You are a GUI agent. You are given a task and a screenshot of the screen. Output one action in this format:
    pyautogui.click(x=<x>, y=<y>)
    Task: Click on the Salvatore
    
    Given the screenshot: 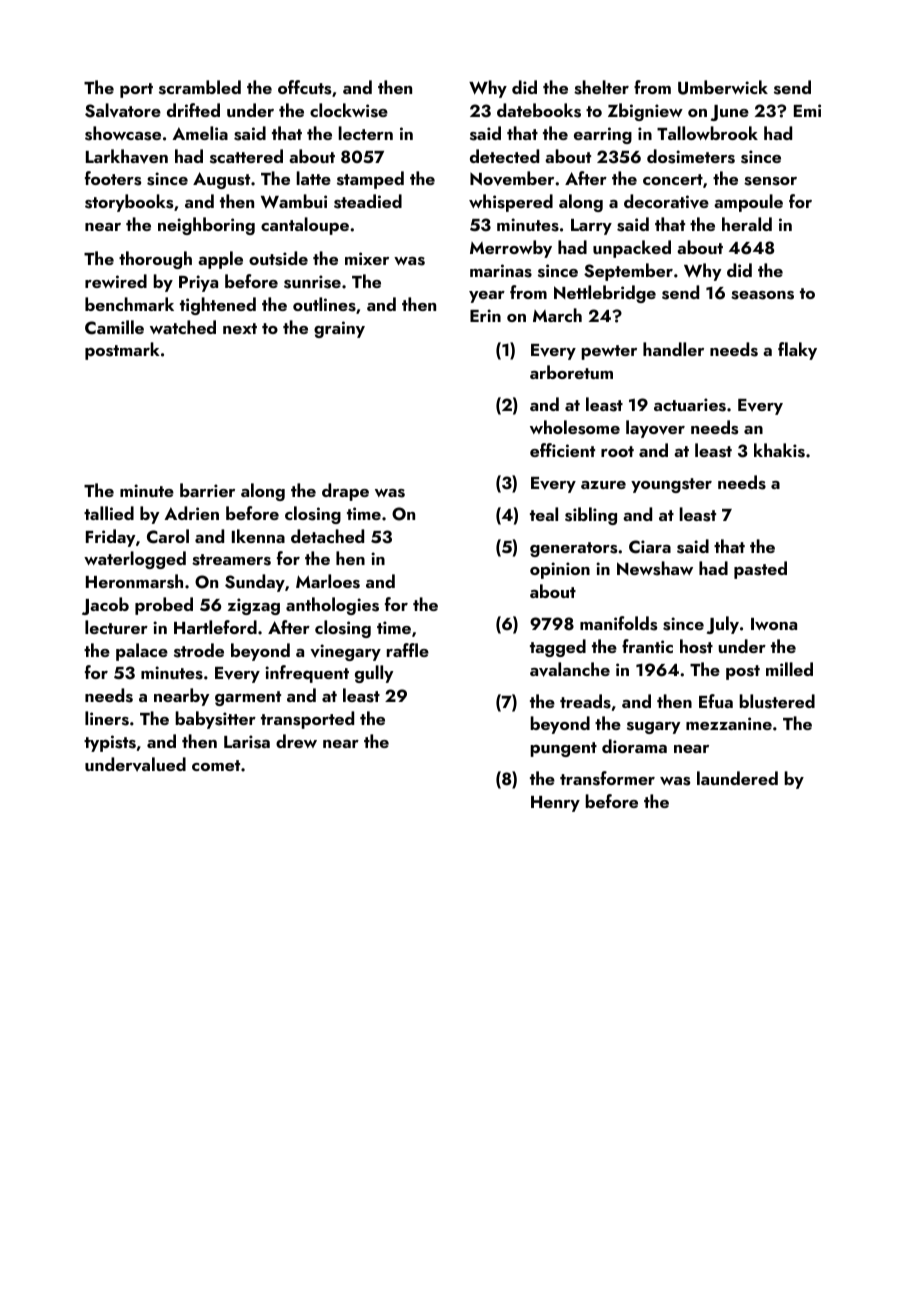 What is the action you would take?
    pyautogui.click(x=123, y=110)
